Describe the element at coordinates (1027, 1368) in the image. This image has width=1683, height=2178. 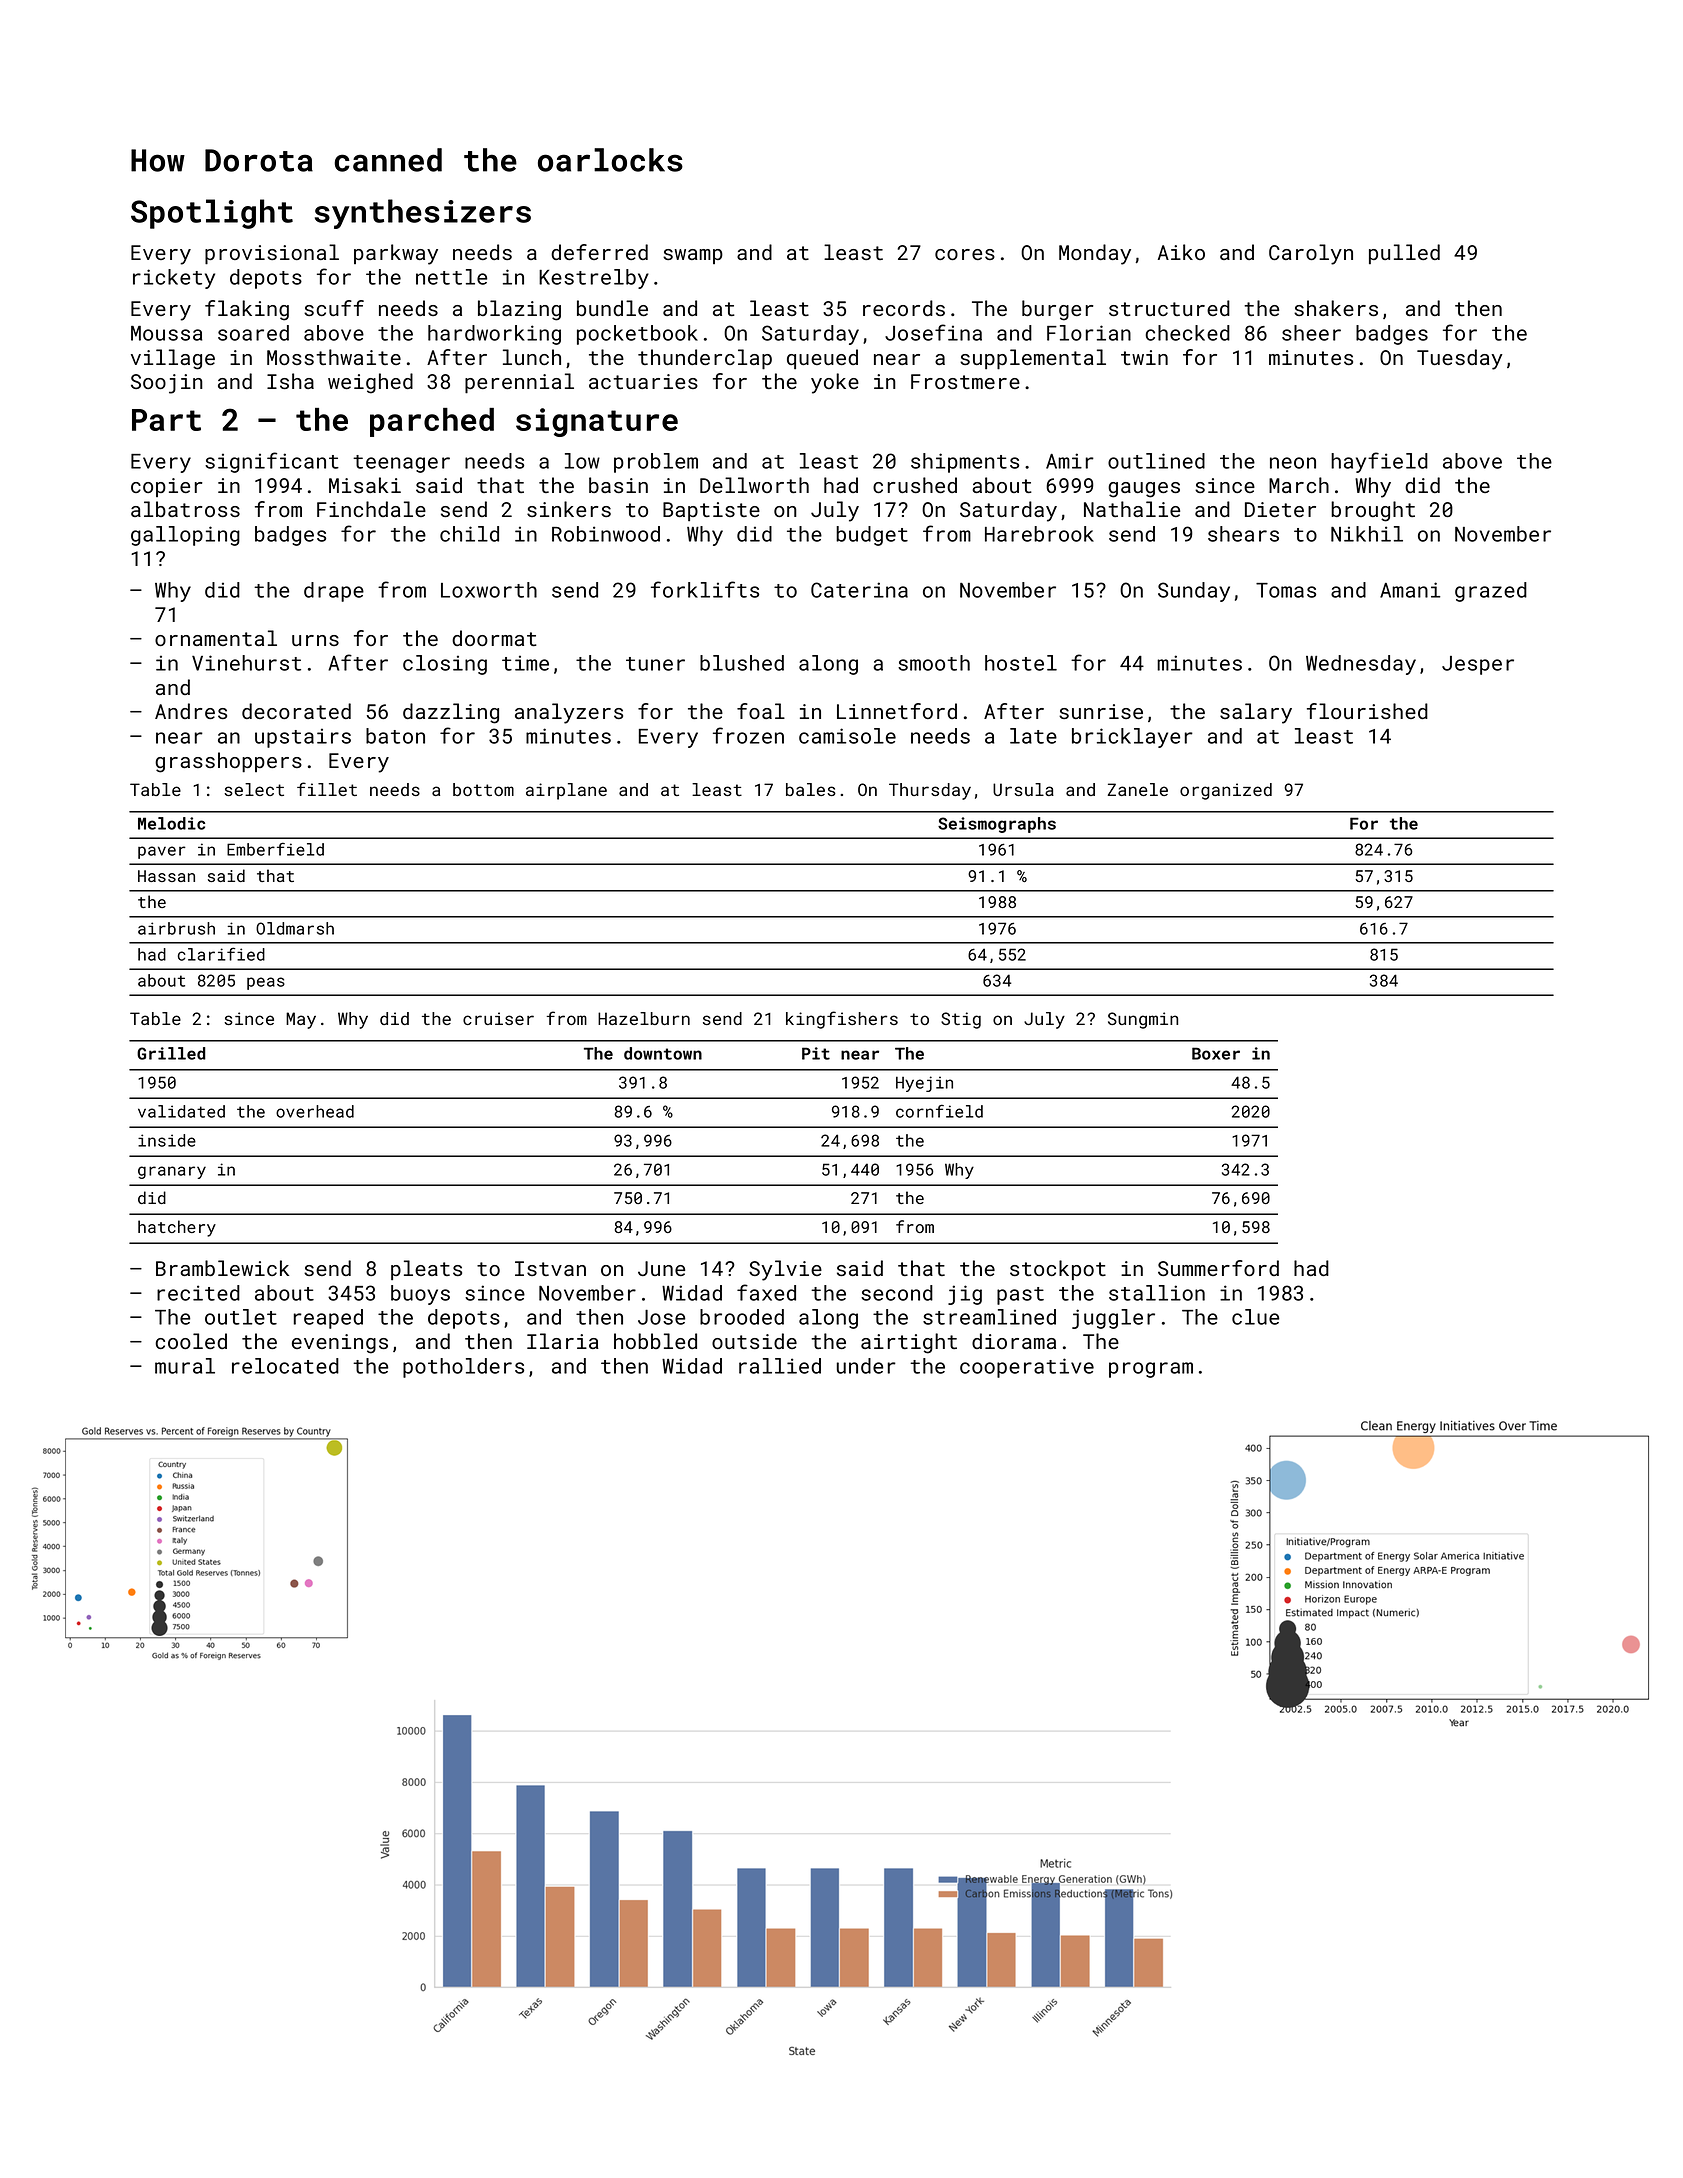
I see `cooperative` at that location.
